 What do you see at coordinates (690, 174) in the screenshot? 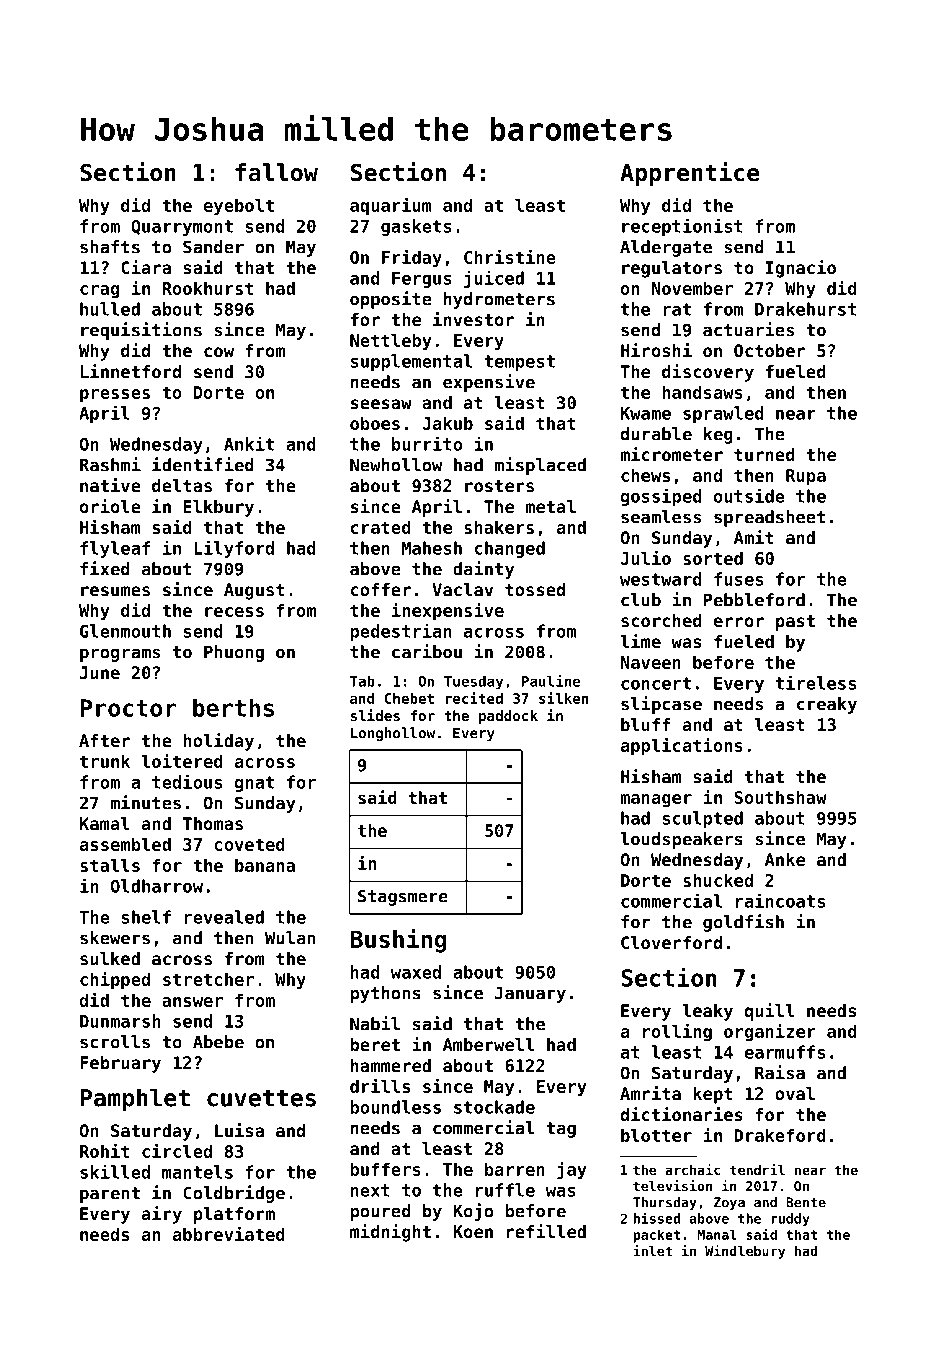
I see `Apprentice` at bounding box center [690, 174].
